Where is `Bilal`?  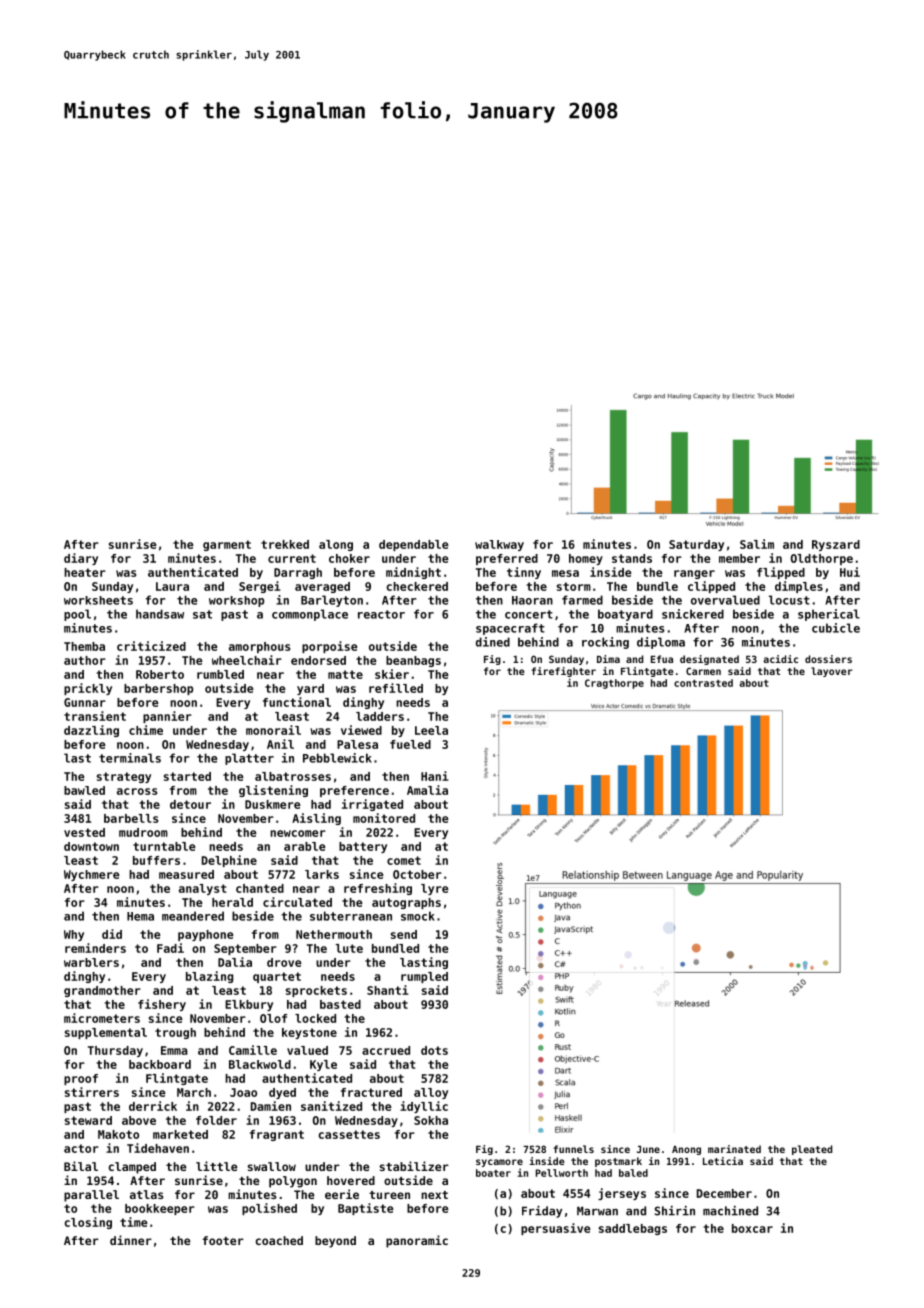
Bilal is located at coordinates (81, 1166).
